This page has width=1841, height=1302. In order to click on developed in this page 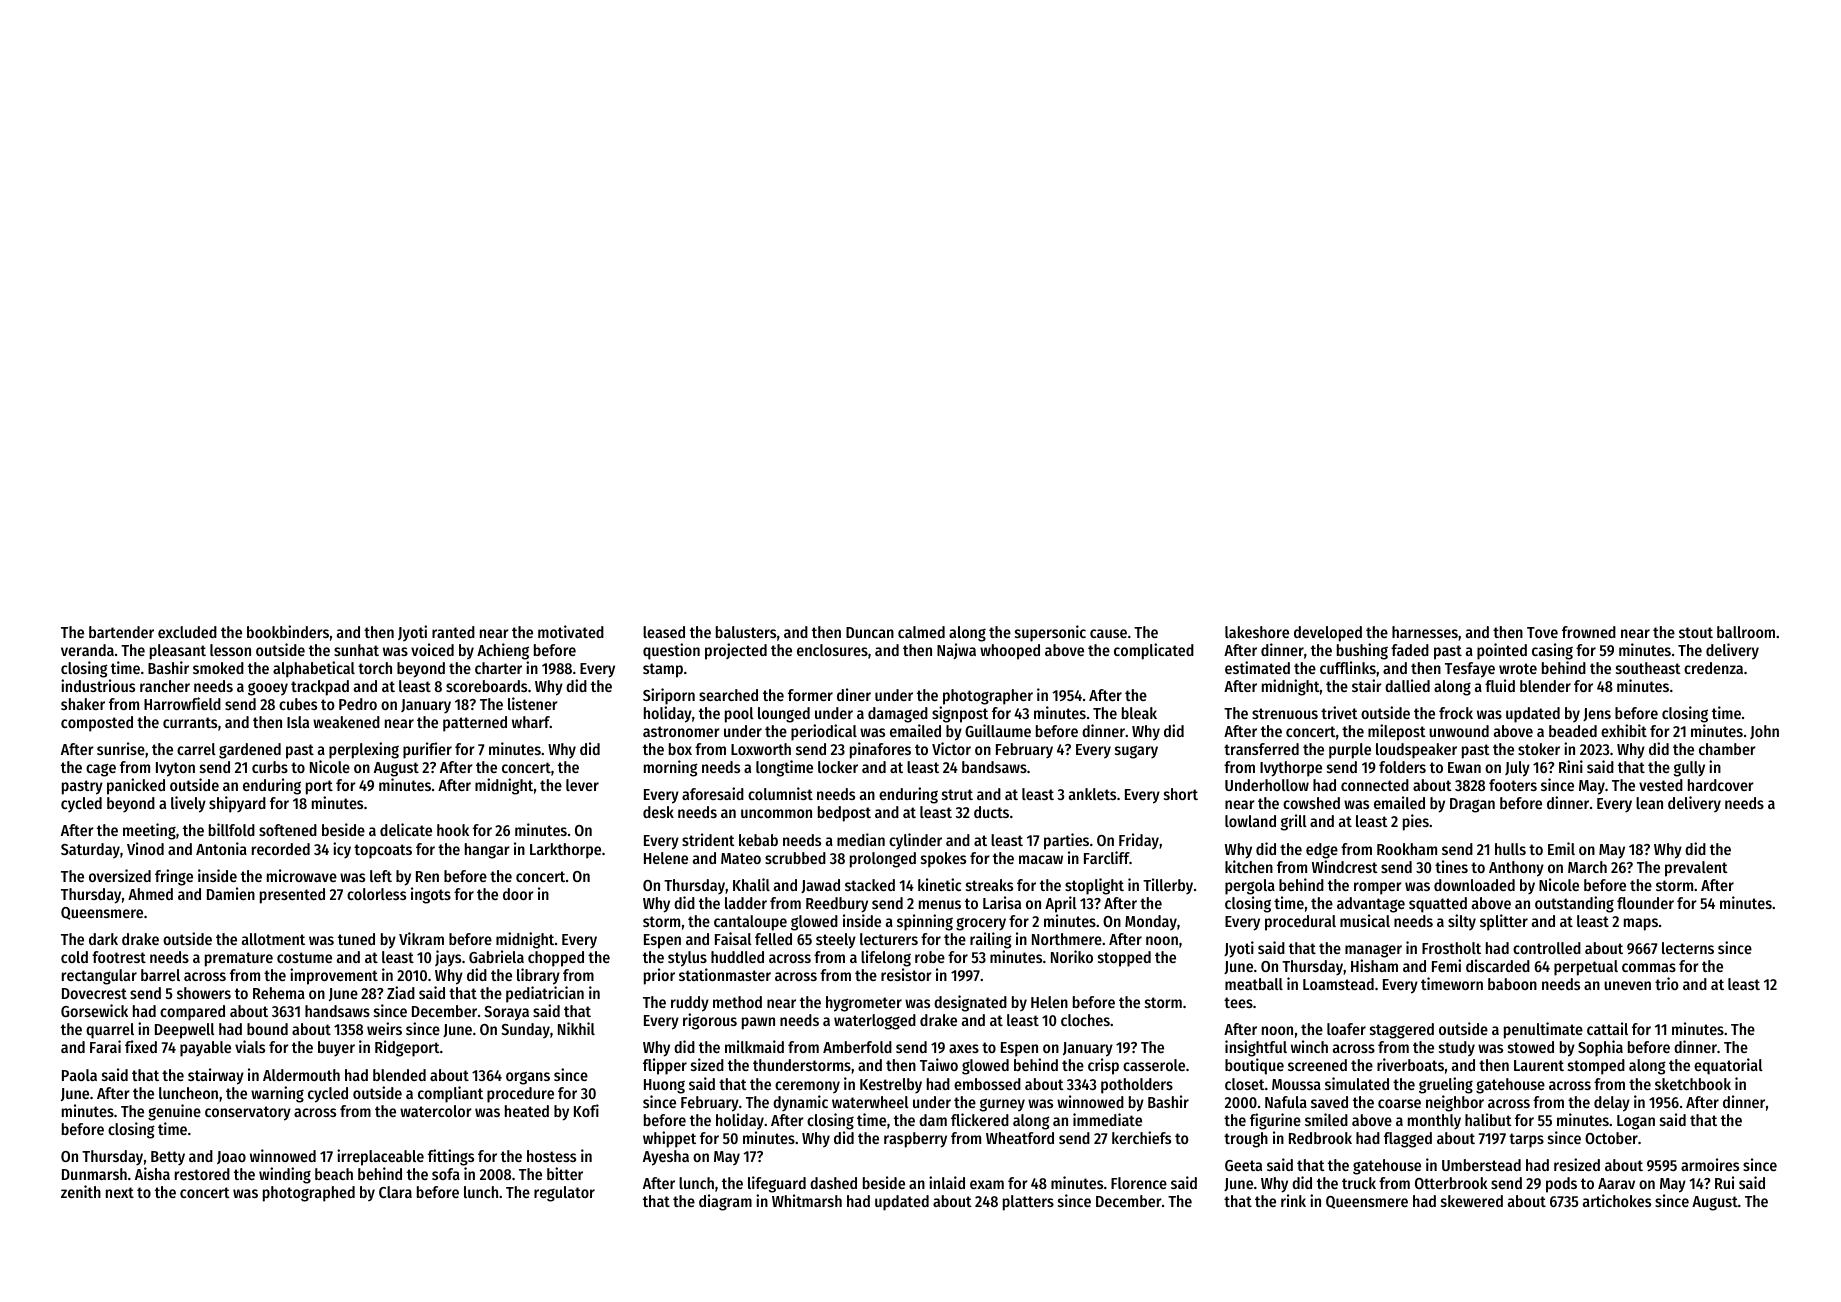, I will do `click(1328, 634)`.
